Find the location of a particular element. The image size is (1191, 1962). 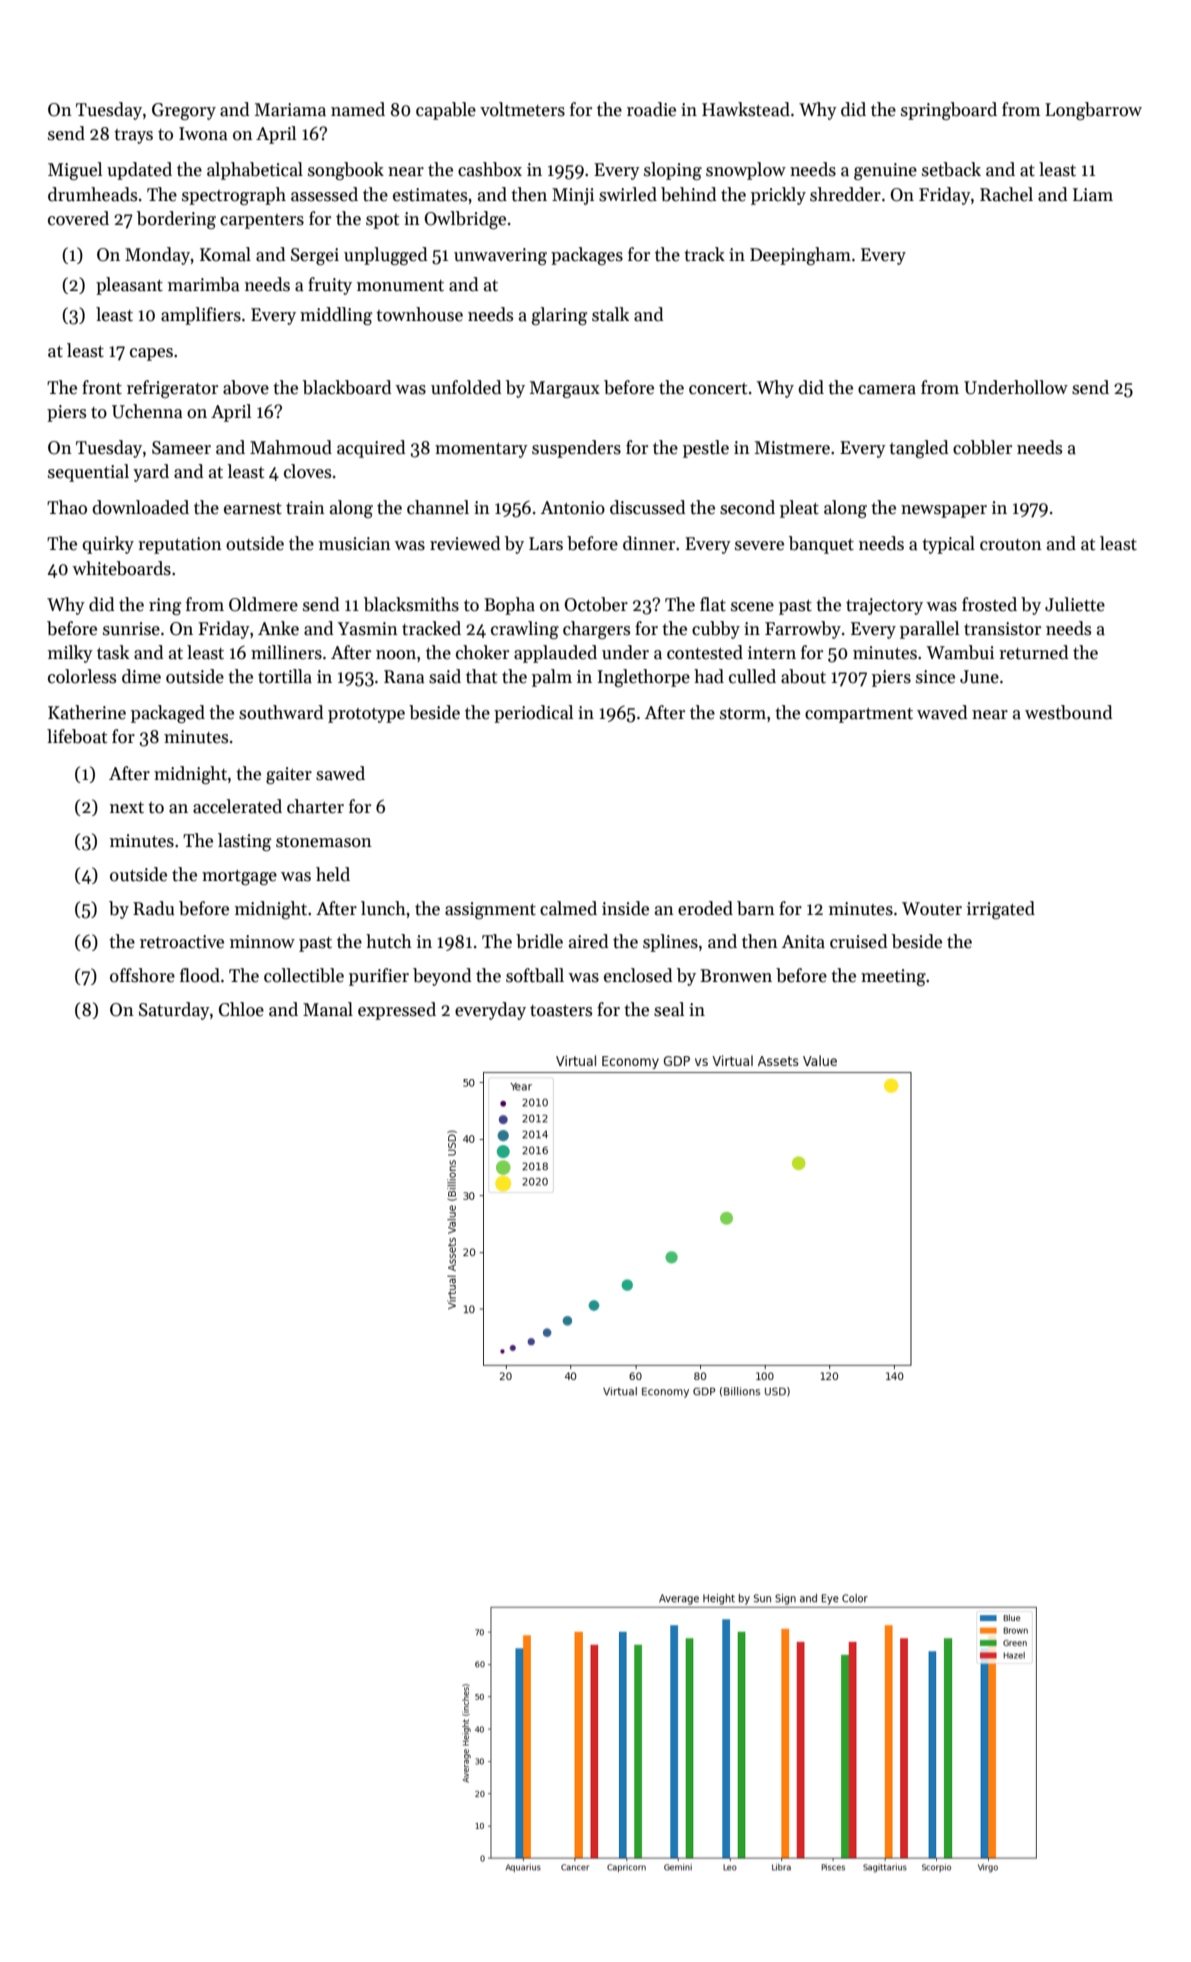

carpenters is located at coordinates (262, 221).
